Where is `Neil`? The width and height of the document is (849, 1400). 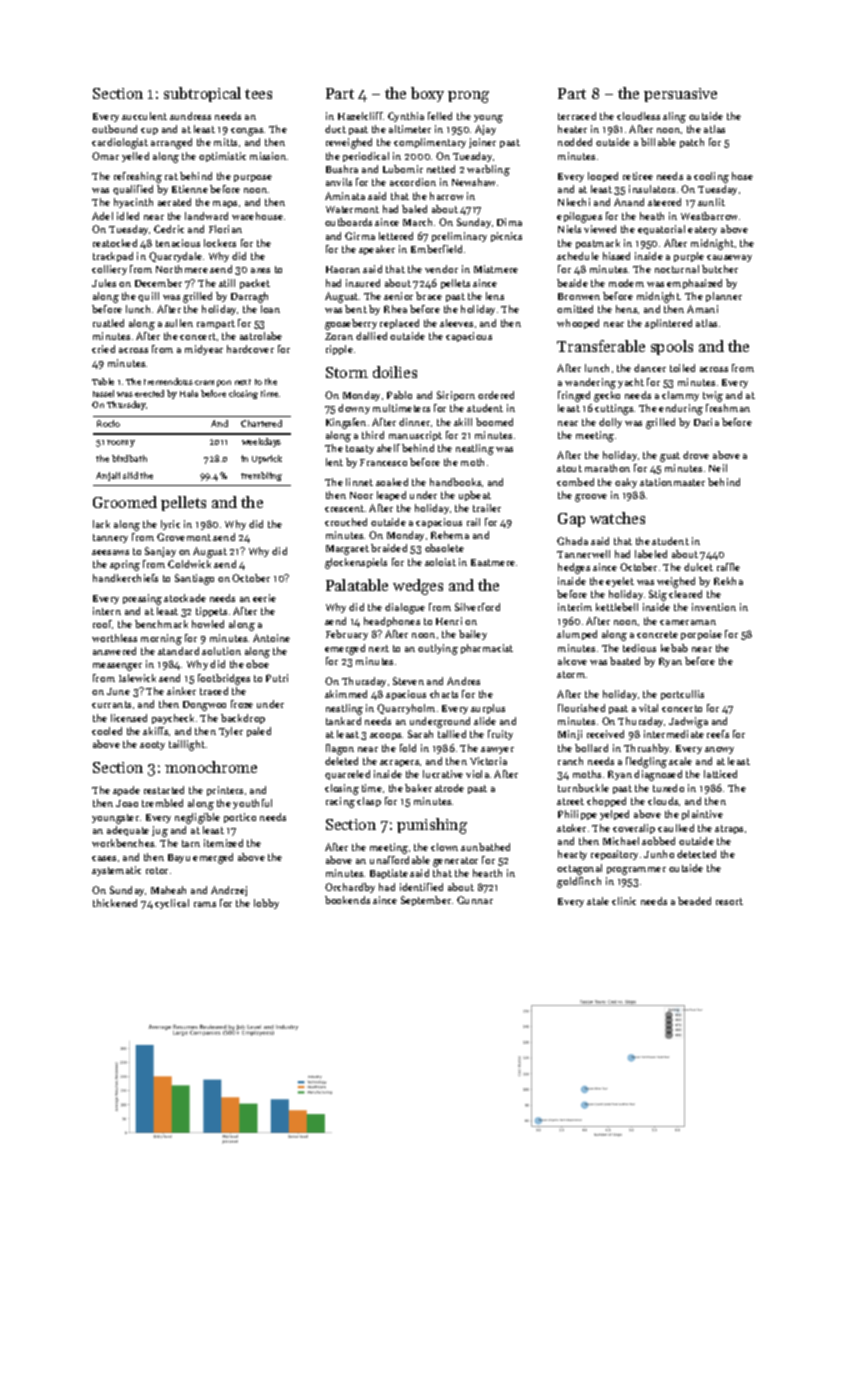
Neil is located at coordinates (718, 468).
